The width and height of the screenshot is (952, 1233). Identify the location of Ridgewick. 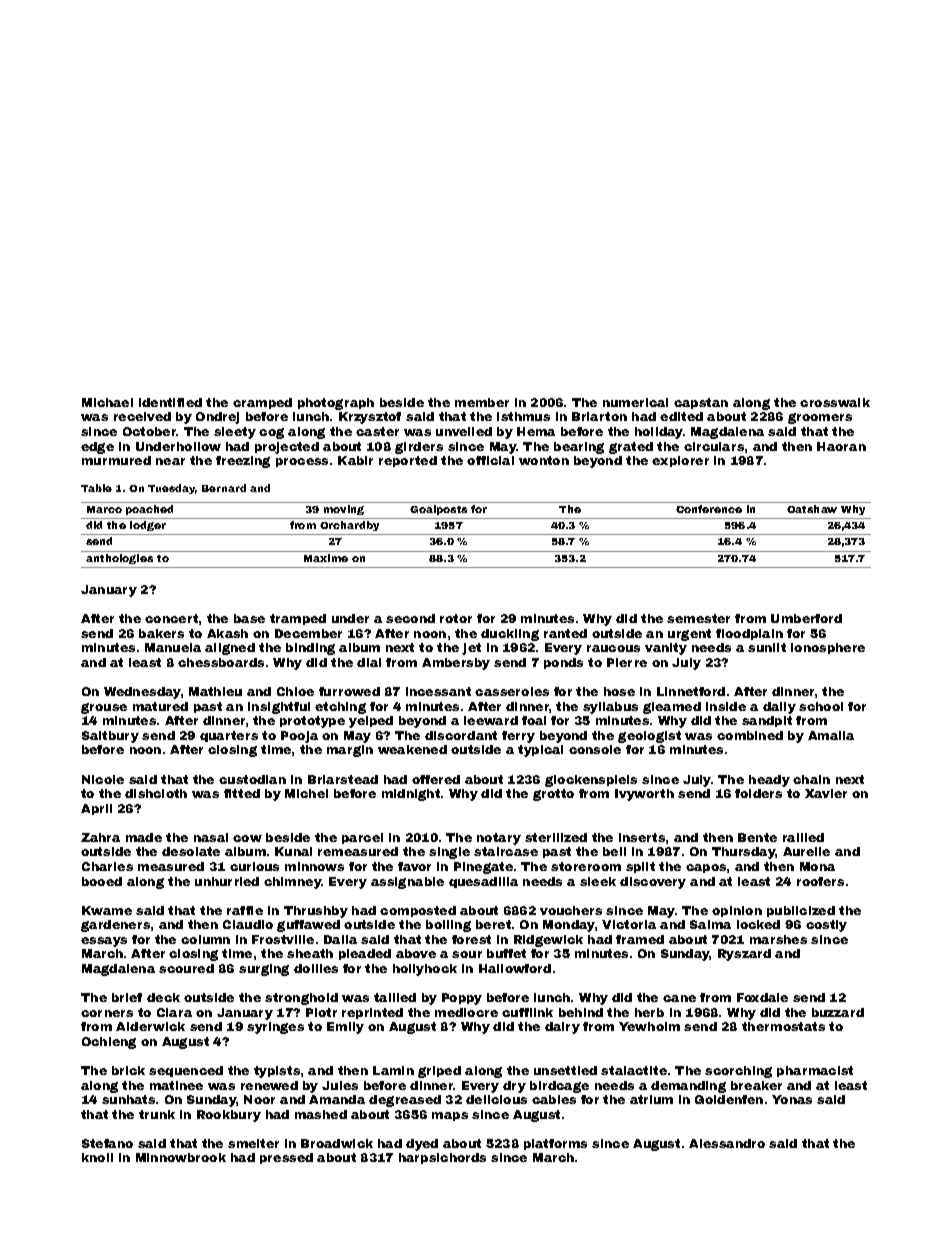
(548, 941).
